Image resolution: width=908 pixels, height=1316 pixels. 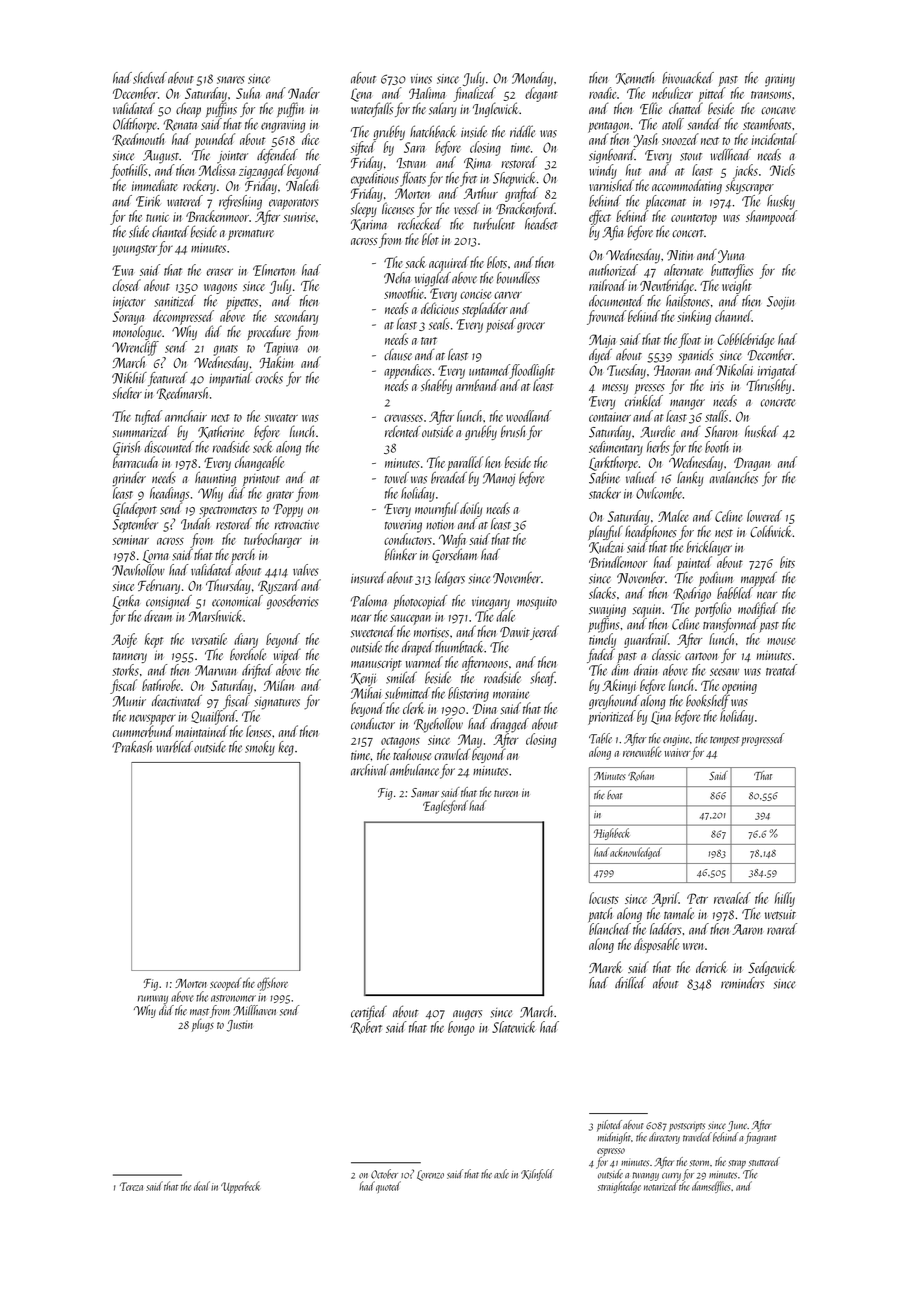 I want to click on Tereza, so click(x=131, y=1186).
